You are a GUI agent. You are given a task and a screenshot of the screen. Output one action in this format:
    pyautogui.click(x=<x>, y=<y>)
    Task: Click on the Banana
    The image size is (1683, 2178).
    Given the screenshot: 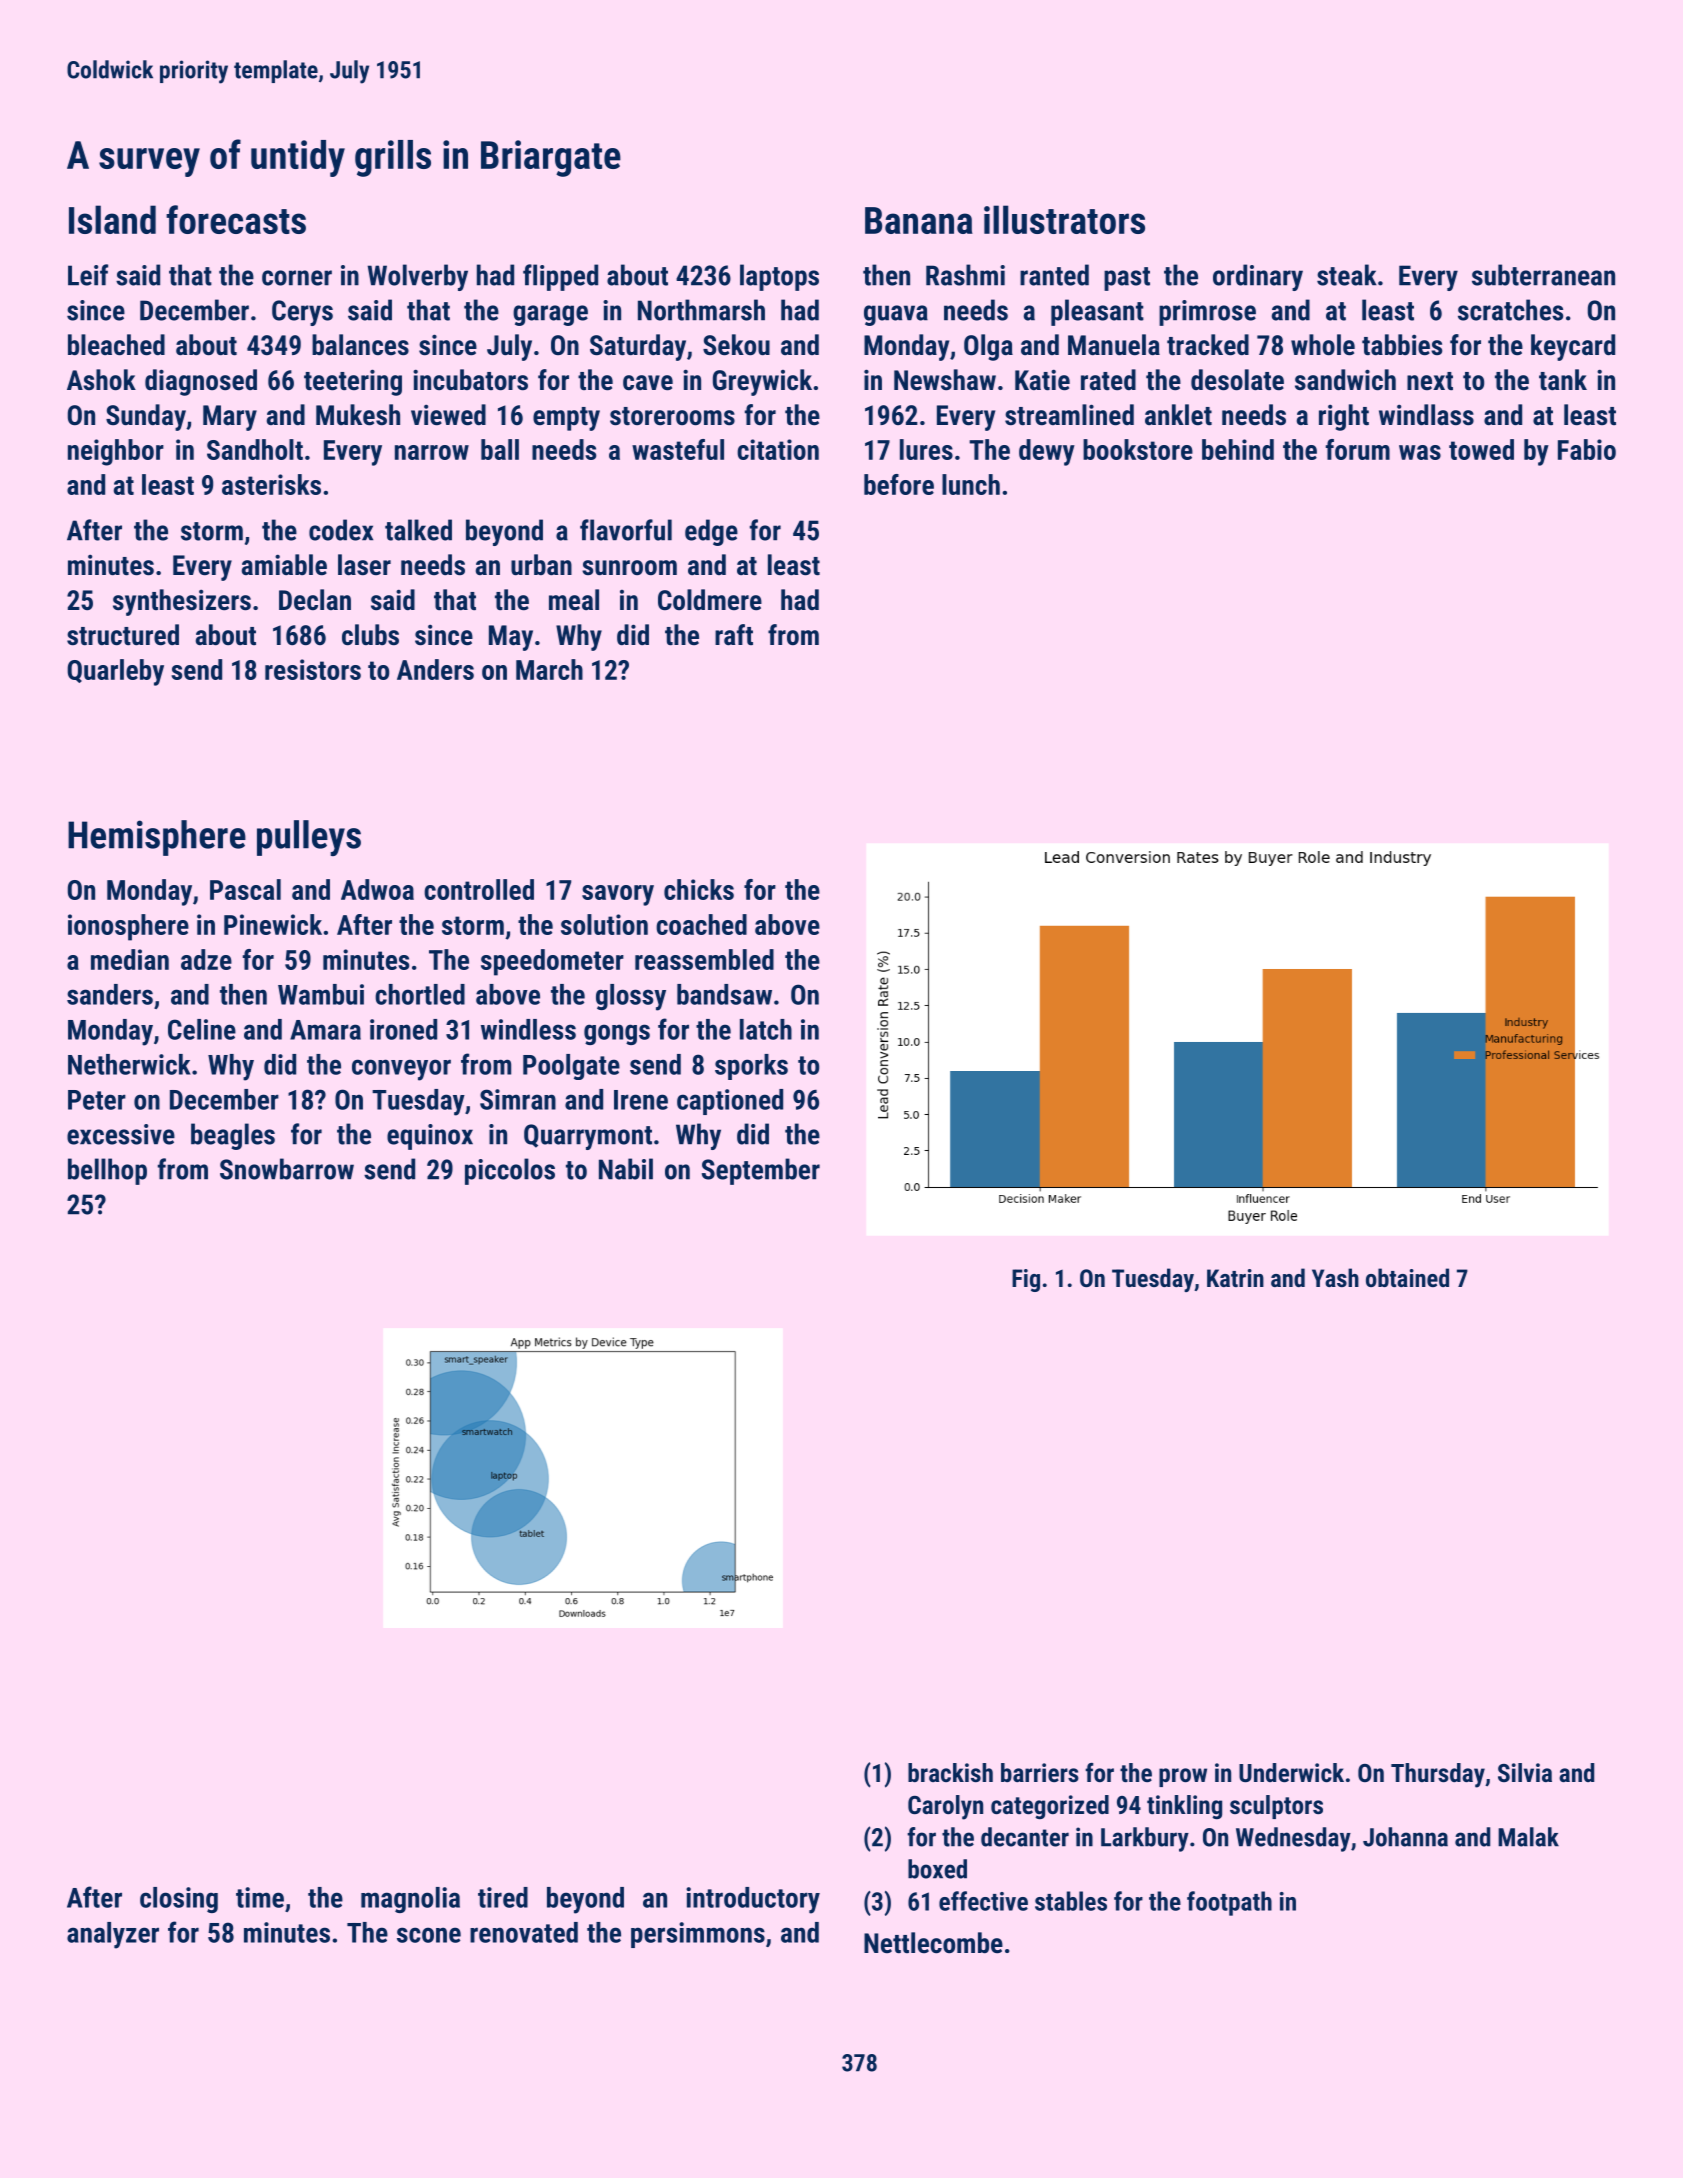 What is the action you would take?
    pyautogui.click(x=919, y=220)
